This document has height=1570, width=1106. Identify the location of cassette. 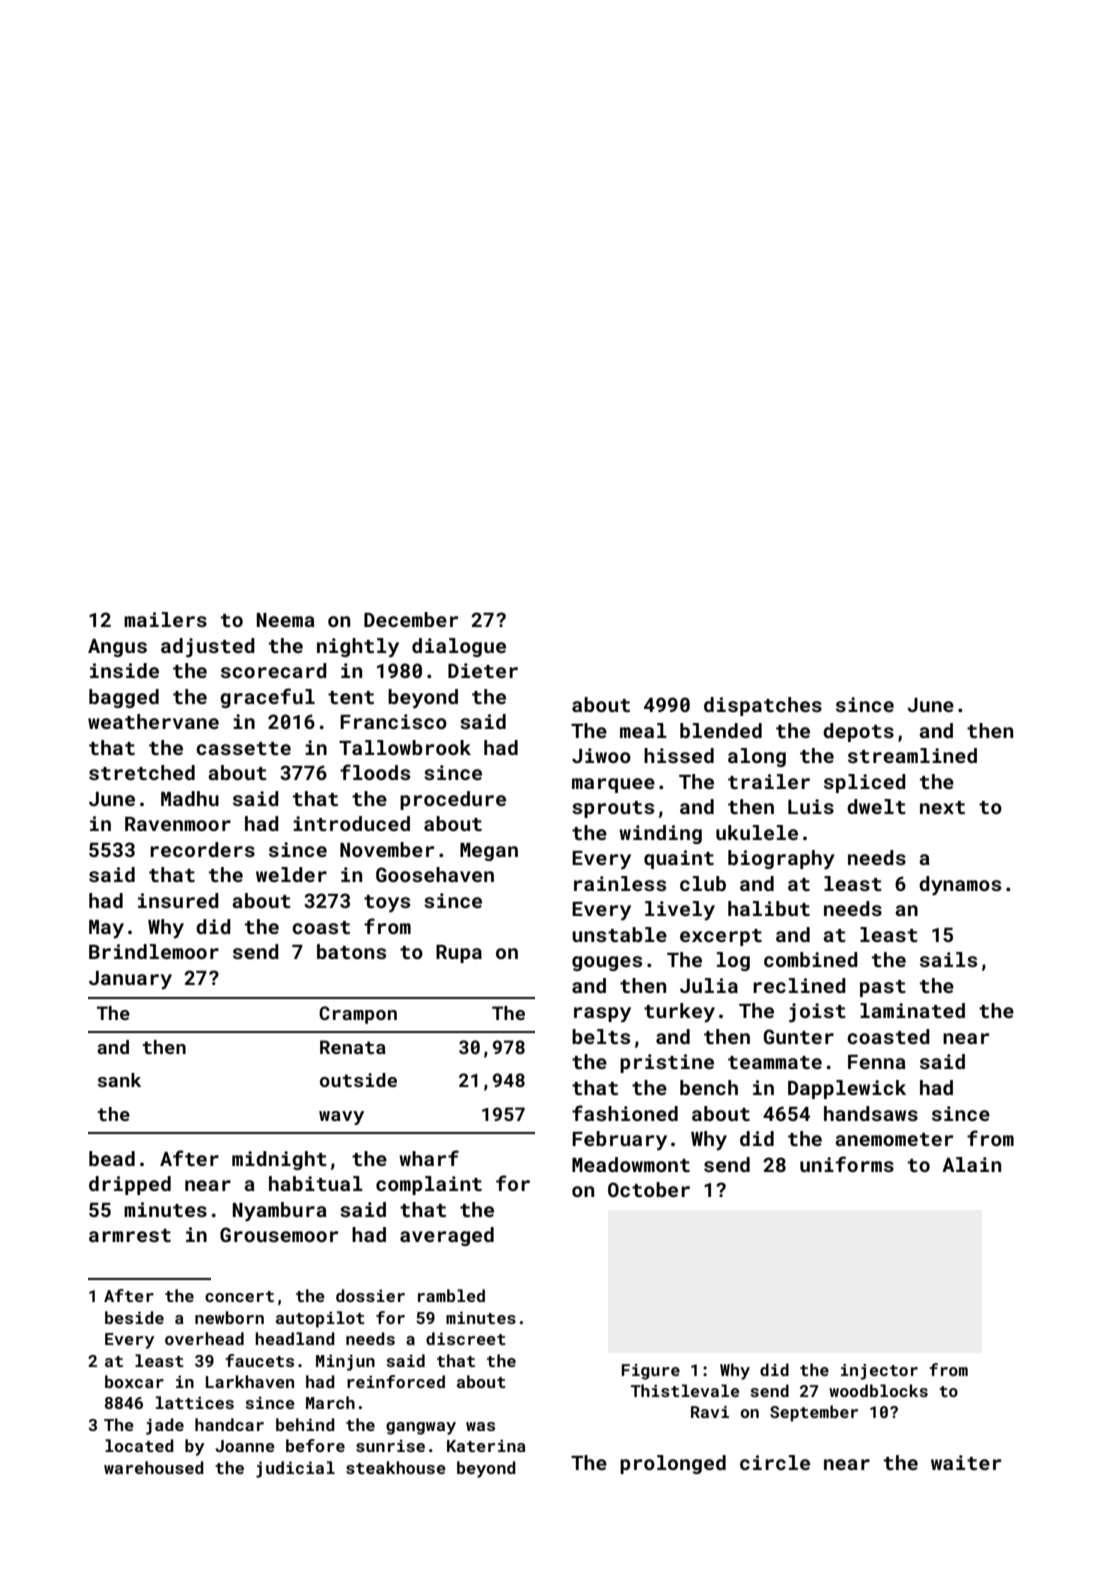
(243, 748).
